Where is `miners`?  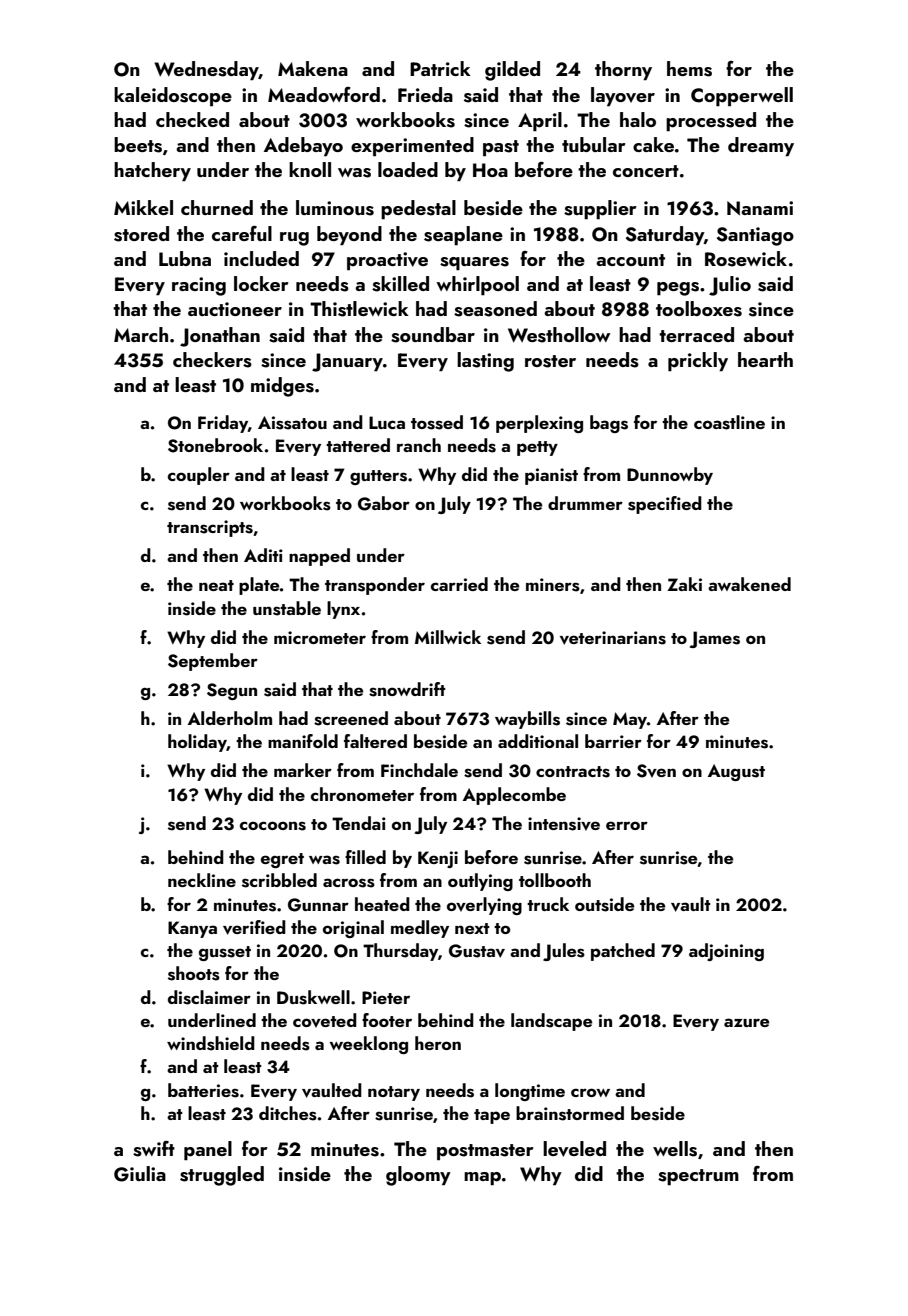
miners is located at coordinates (553, 585).
